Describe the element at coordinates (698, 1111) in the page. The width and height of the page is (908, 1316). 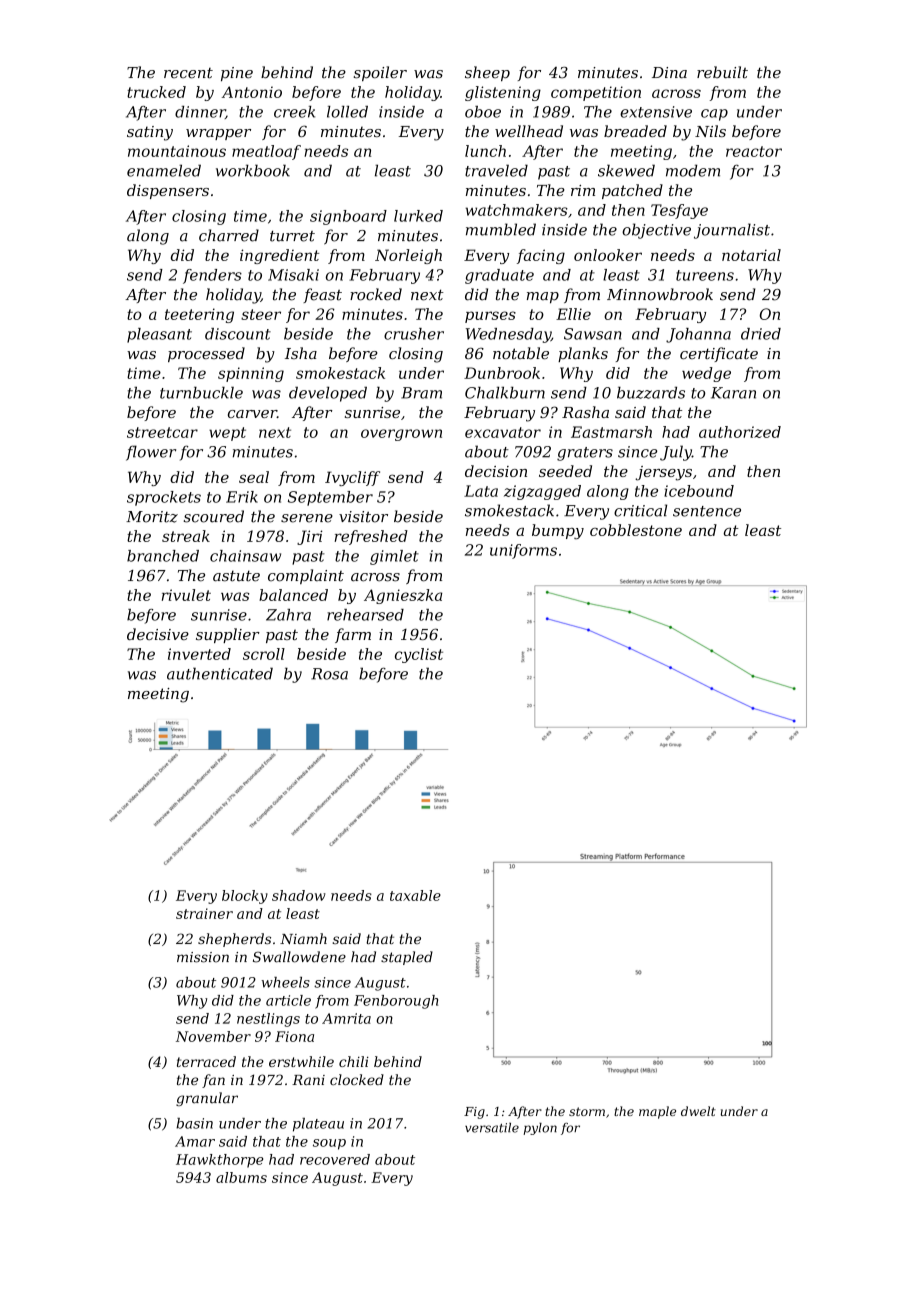
I see `dwelt` at that location.
